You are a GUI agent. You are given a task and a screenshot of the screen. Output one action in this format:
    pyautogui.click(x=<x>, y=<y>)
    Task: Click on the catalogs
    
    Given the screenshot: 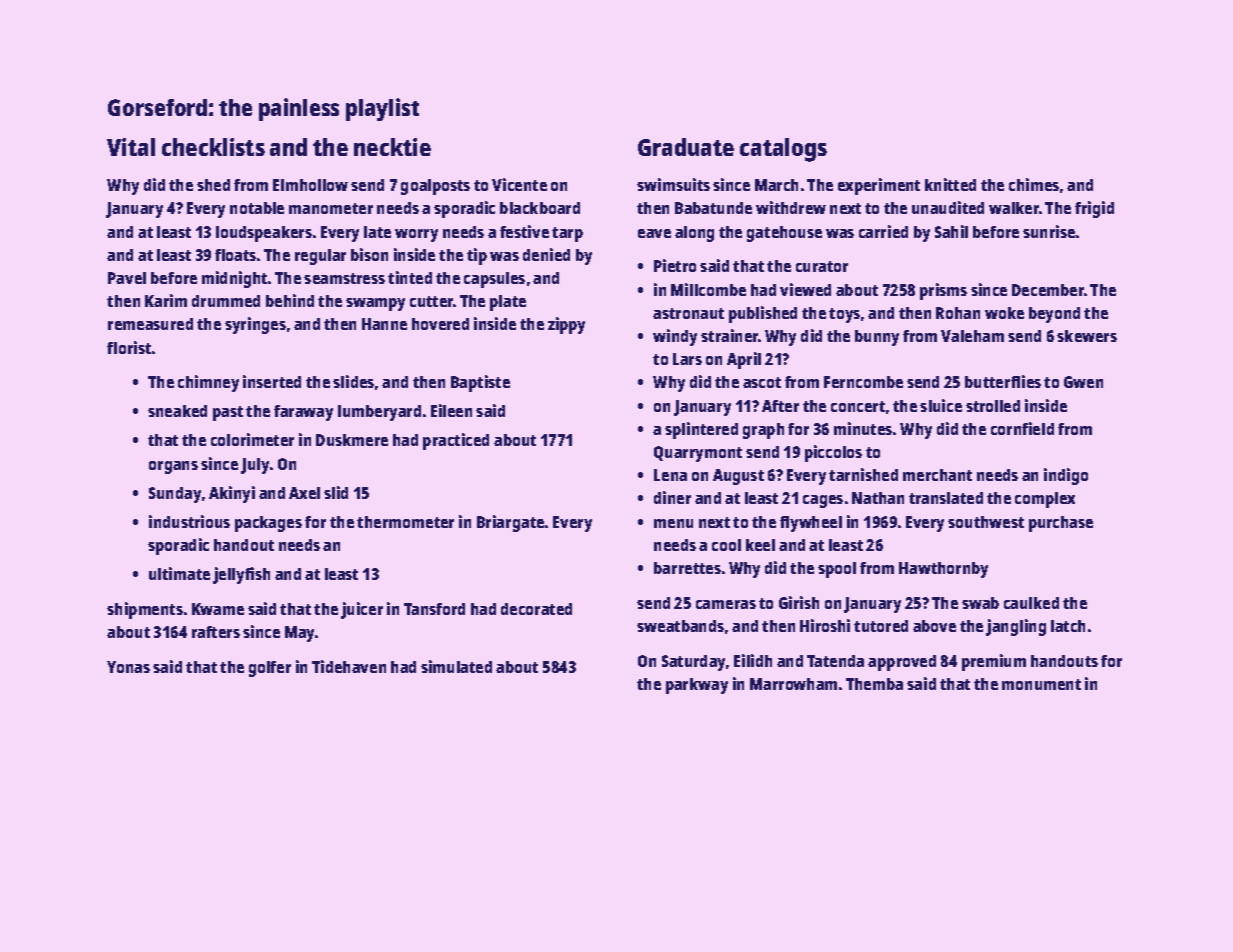 What is the action you would take?
    pyautogui.click(x=783, y=150)
